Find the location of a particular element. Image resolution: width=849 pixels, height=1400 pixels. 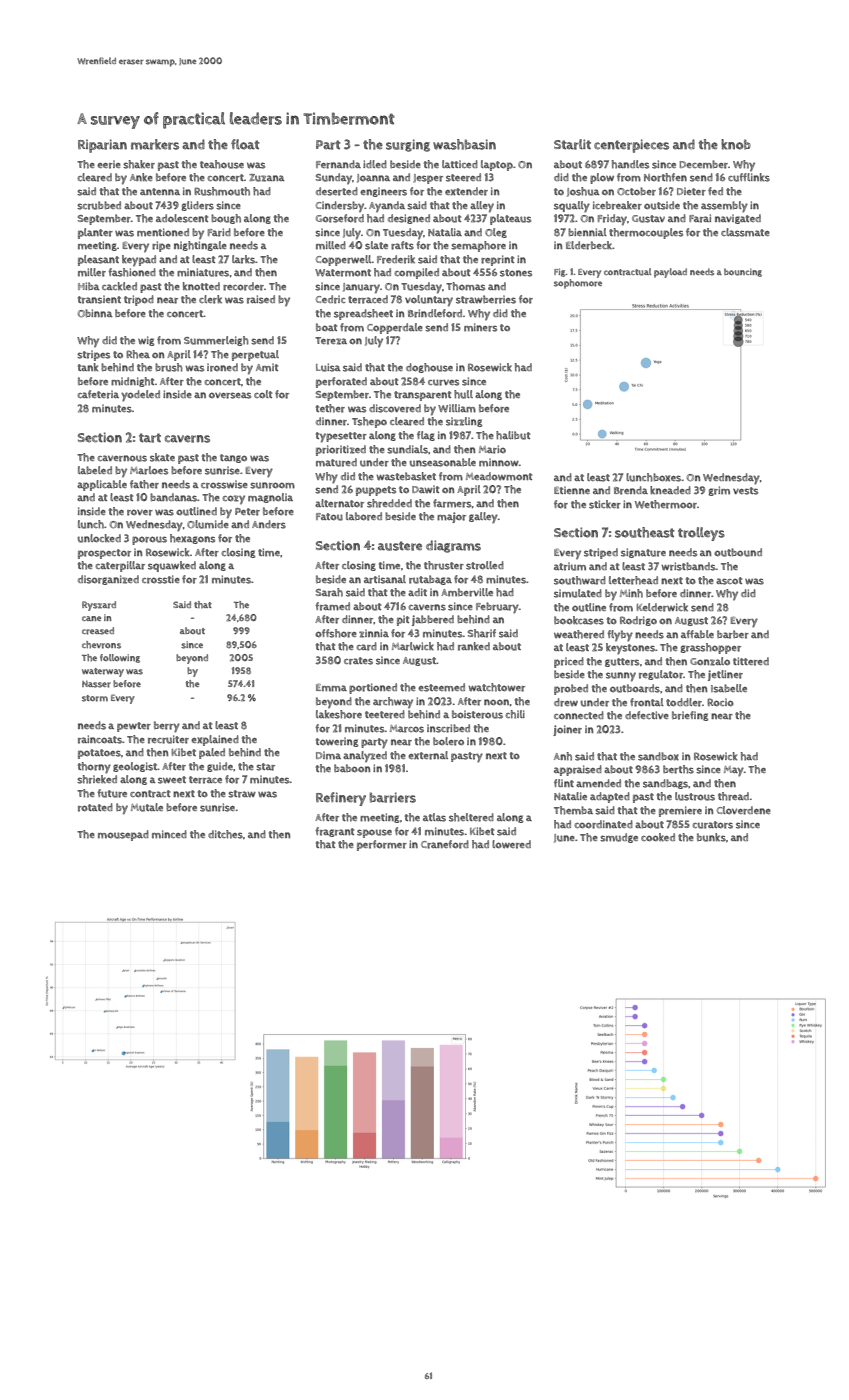

Natalia is located at coordinates (445, 232).
